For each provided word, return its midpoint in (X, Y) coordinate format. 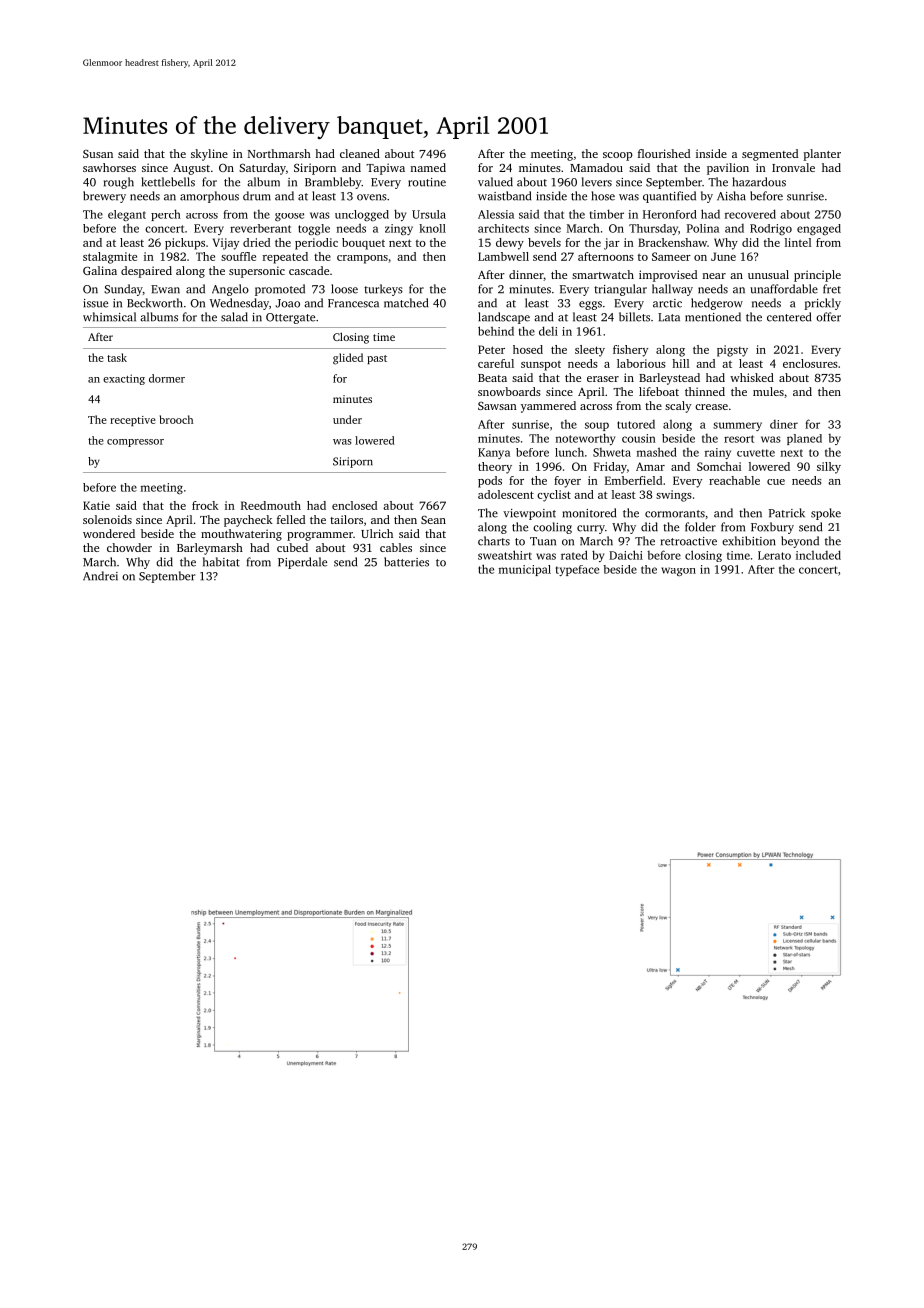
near (714, 276)
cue (776, 482)
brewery (104, 197)
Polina (703, 228)
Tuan (543, 541)
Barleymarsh (210, 549)
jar (612, 244)
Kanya (494, 453)
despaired (146, 272)
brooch (176, 419)
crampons (362, 259)
